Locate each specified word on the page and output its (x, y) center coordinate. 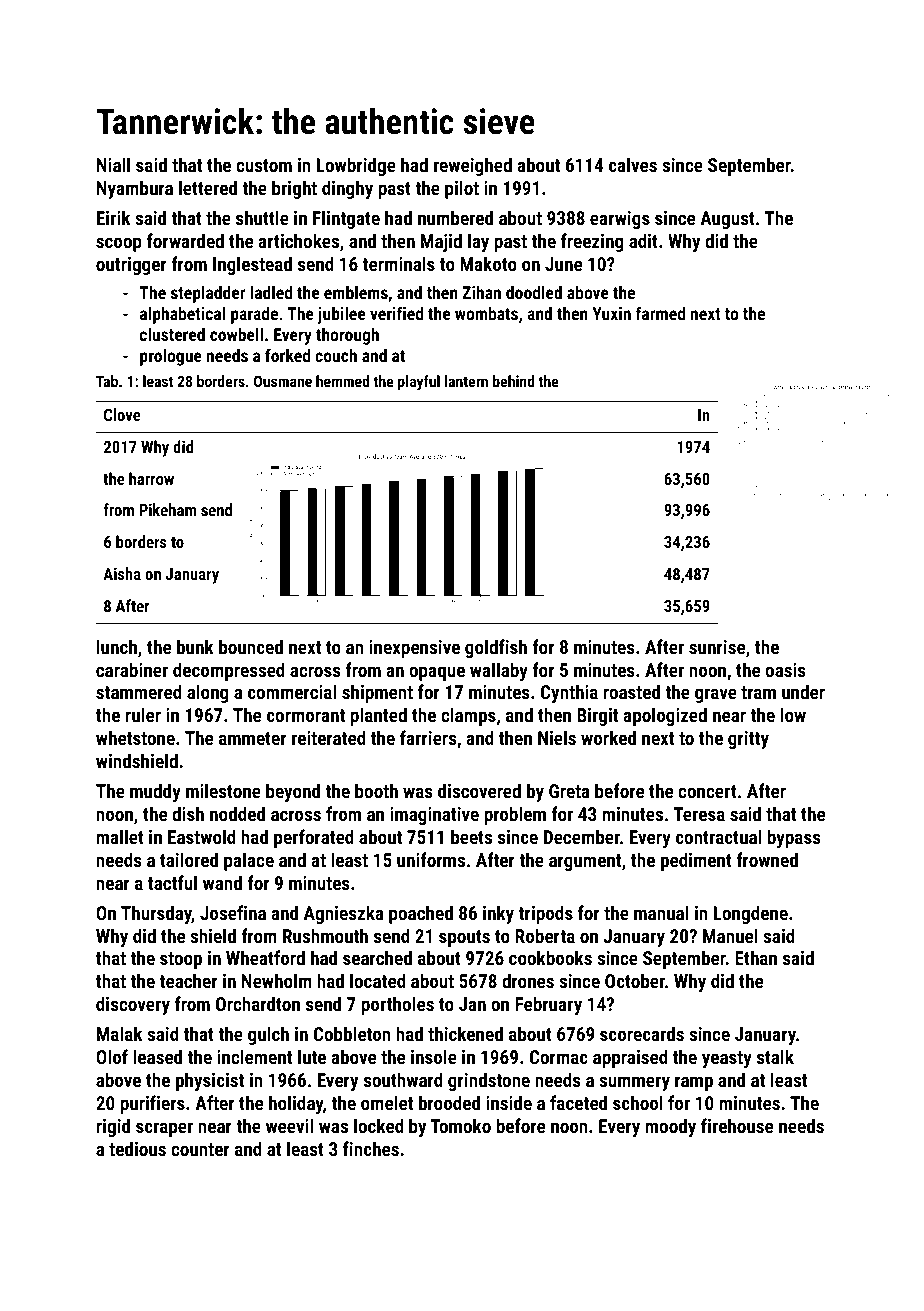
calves (633, 164)
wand (222, 882)
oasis (785, 670)
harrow (151, 478)
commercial (292, 691)
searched (377, 957)
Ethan (756, 957)
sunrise (717, 647)
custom (264, 165)
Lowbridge (356, 166)
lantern (466, 381)
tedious (137, 1148)
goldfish (496, 648)
